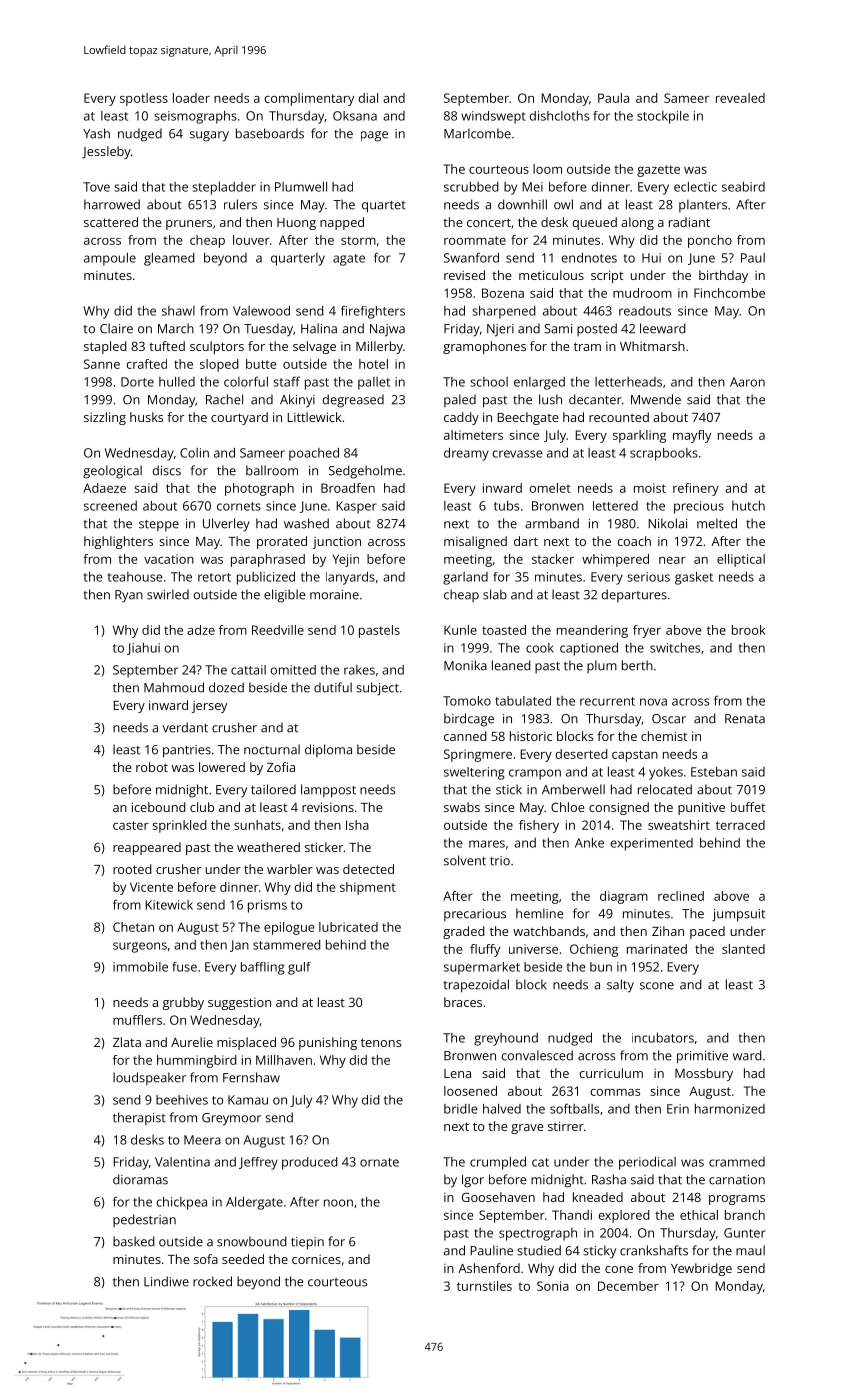  Describe the element at coordinates (212, 1281) in the document. I see `rocked` at that location.
